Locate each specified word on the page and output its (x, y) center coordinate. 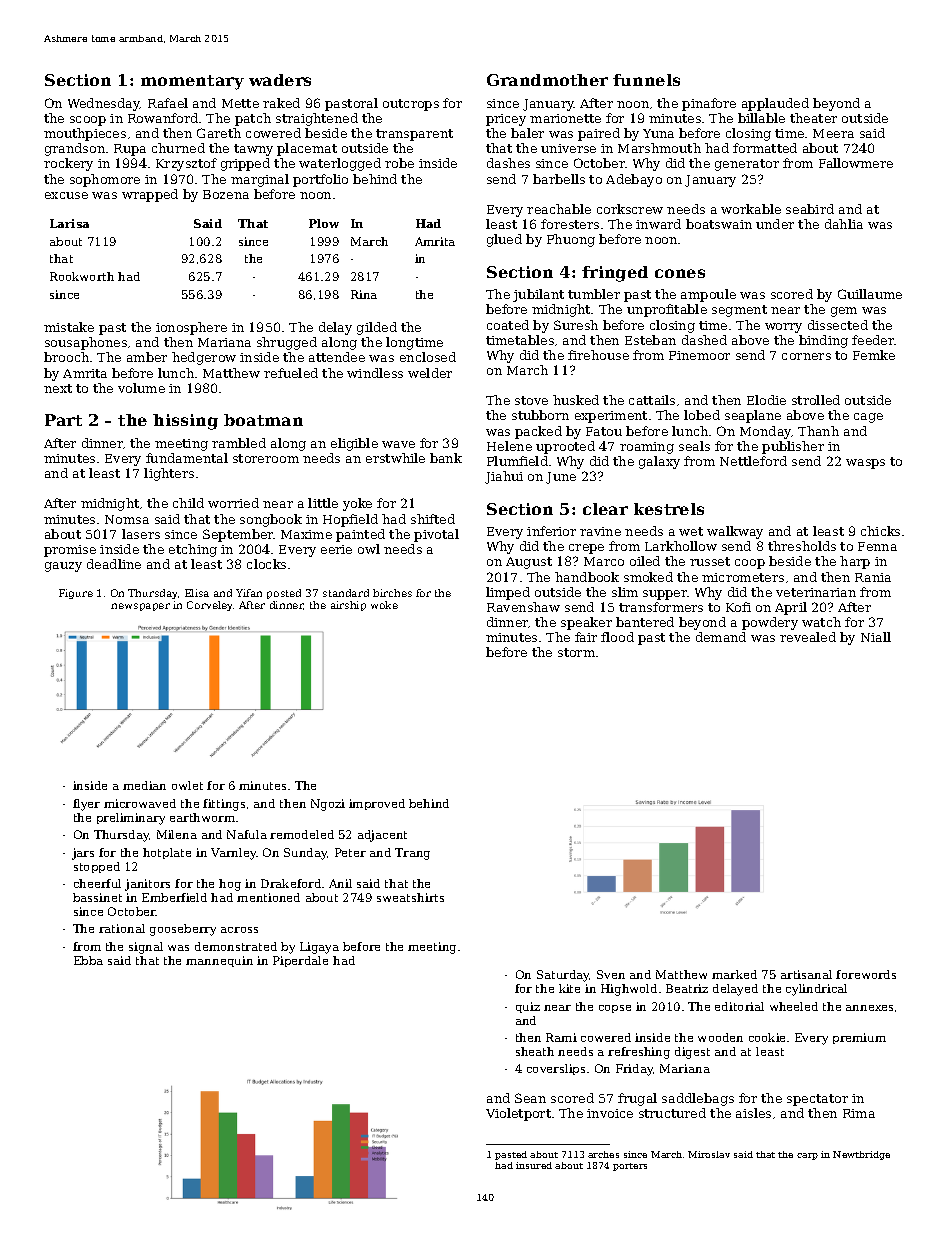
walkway (735, 532)
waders (280, 80)
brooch (66, 357)
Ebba (88, 960)
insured (534, 1165)
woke (384, 605)
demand (721, 637)
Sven (611, 974)
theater (813, 118)
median (144, 785)
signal (146, 948)
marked (734, 974)
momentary (192, 82)
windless (375, 373)
